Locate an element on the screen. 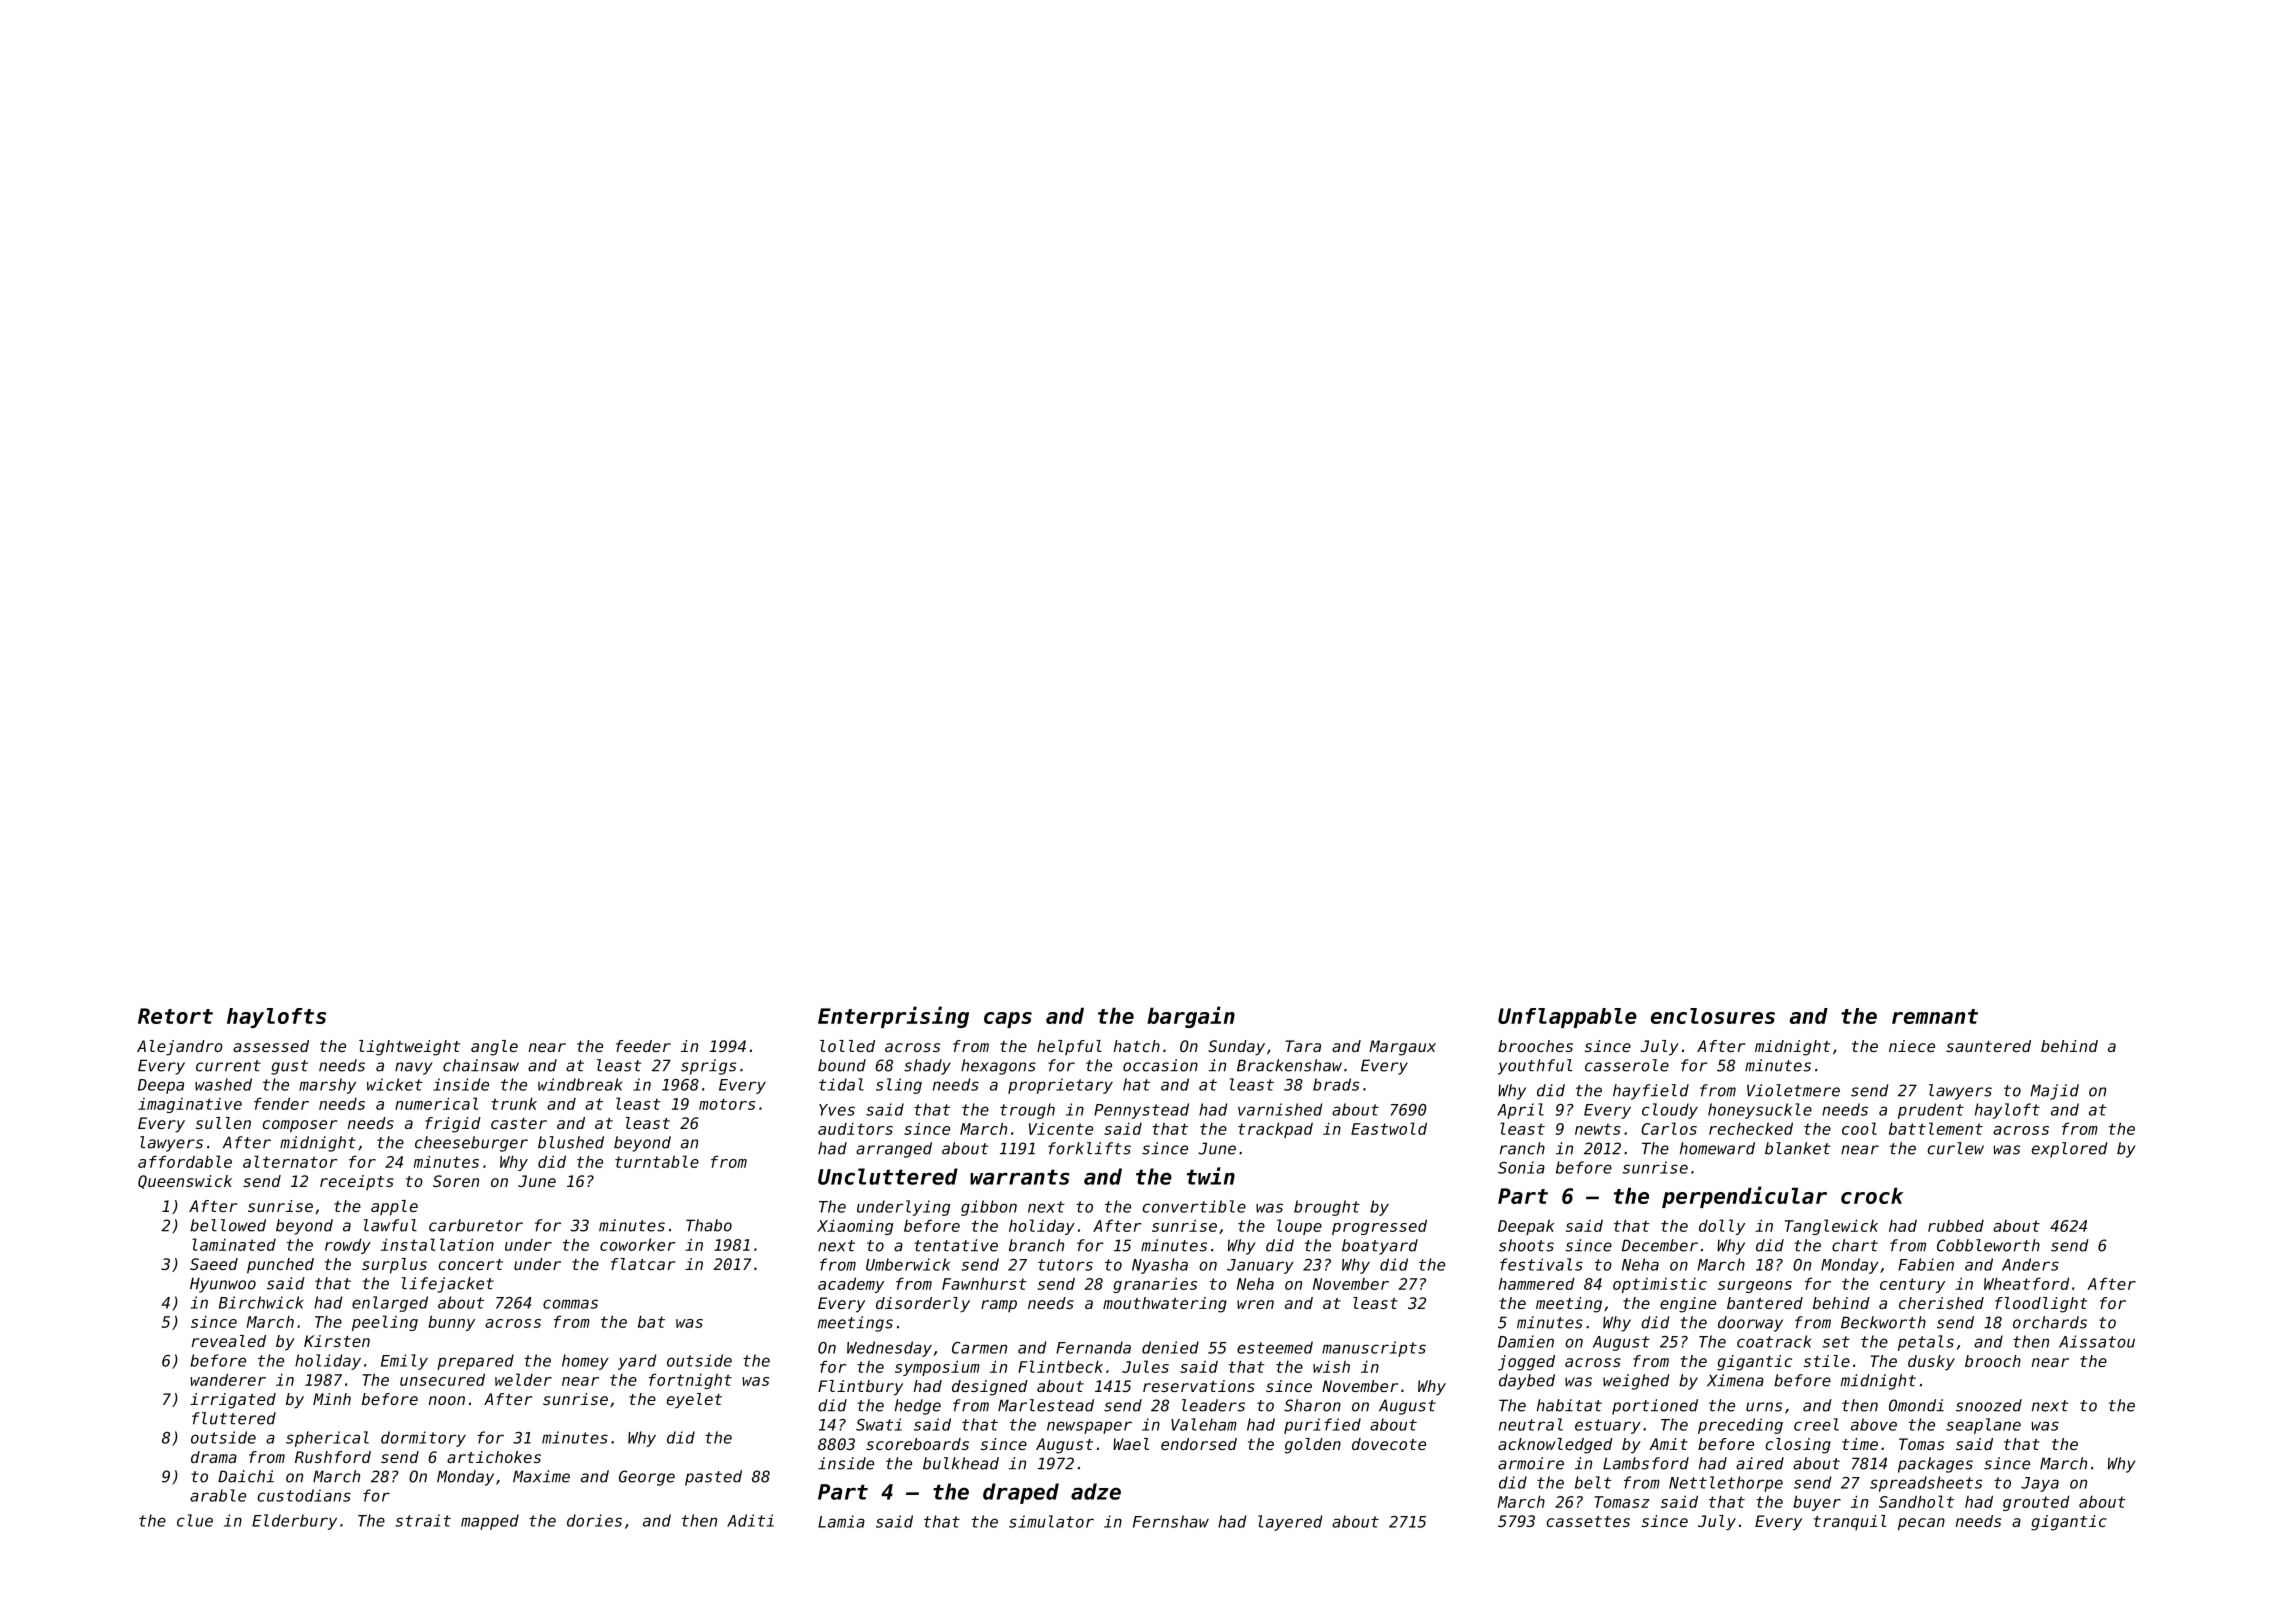 The image size is (2282, 1614). lightweight is located at coordinates (409, 1048).
